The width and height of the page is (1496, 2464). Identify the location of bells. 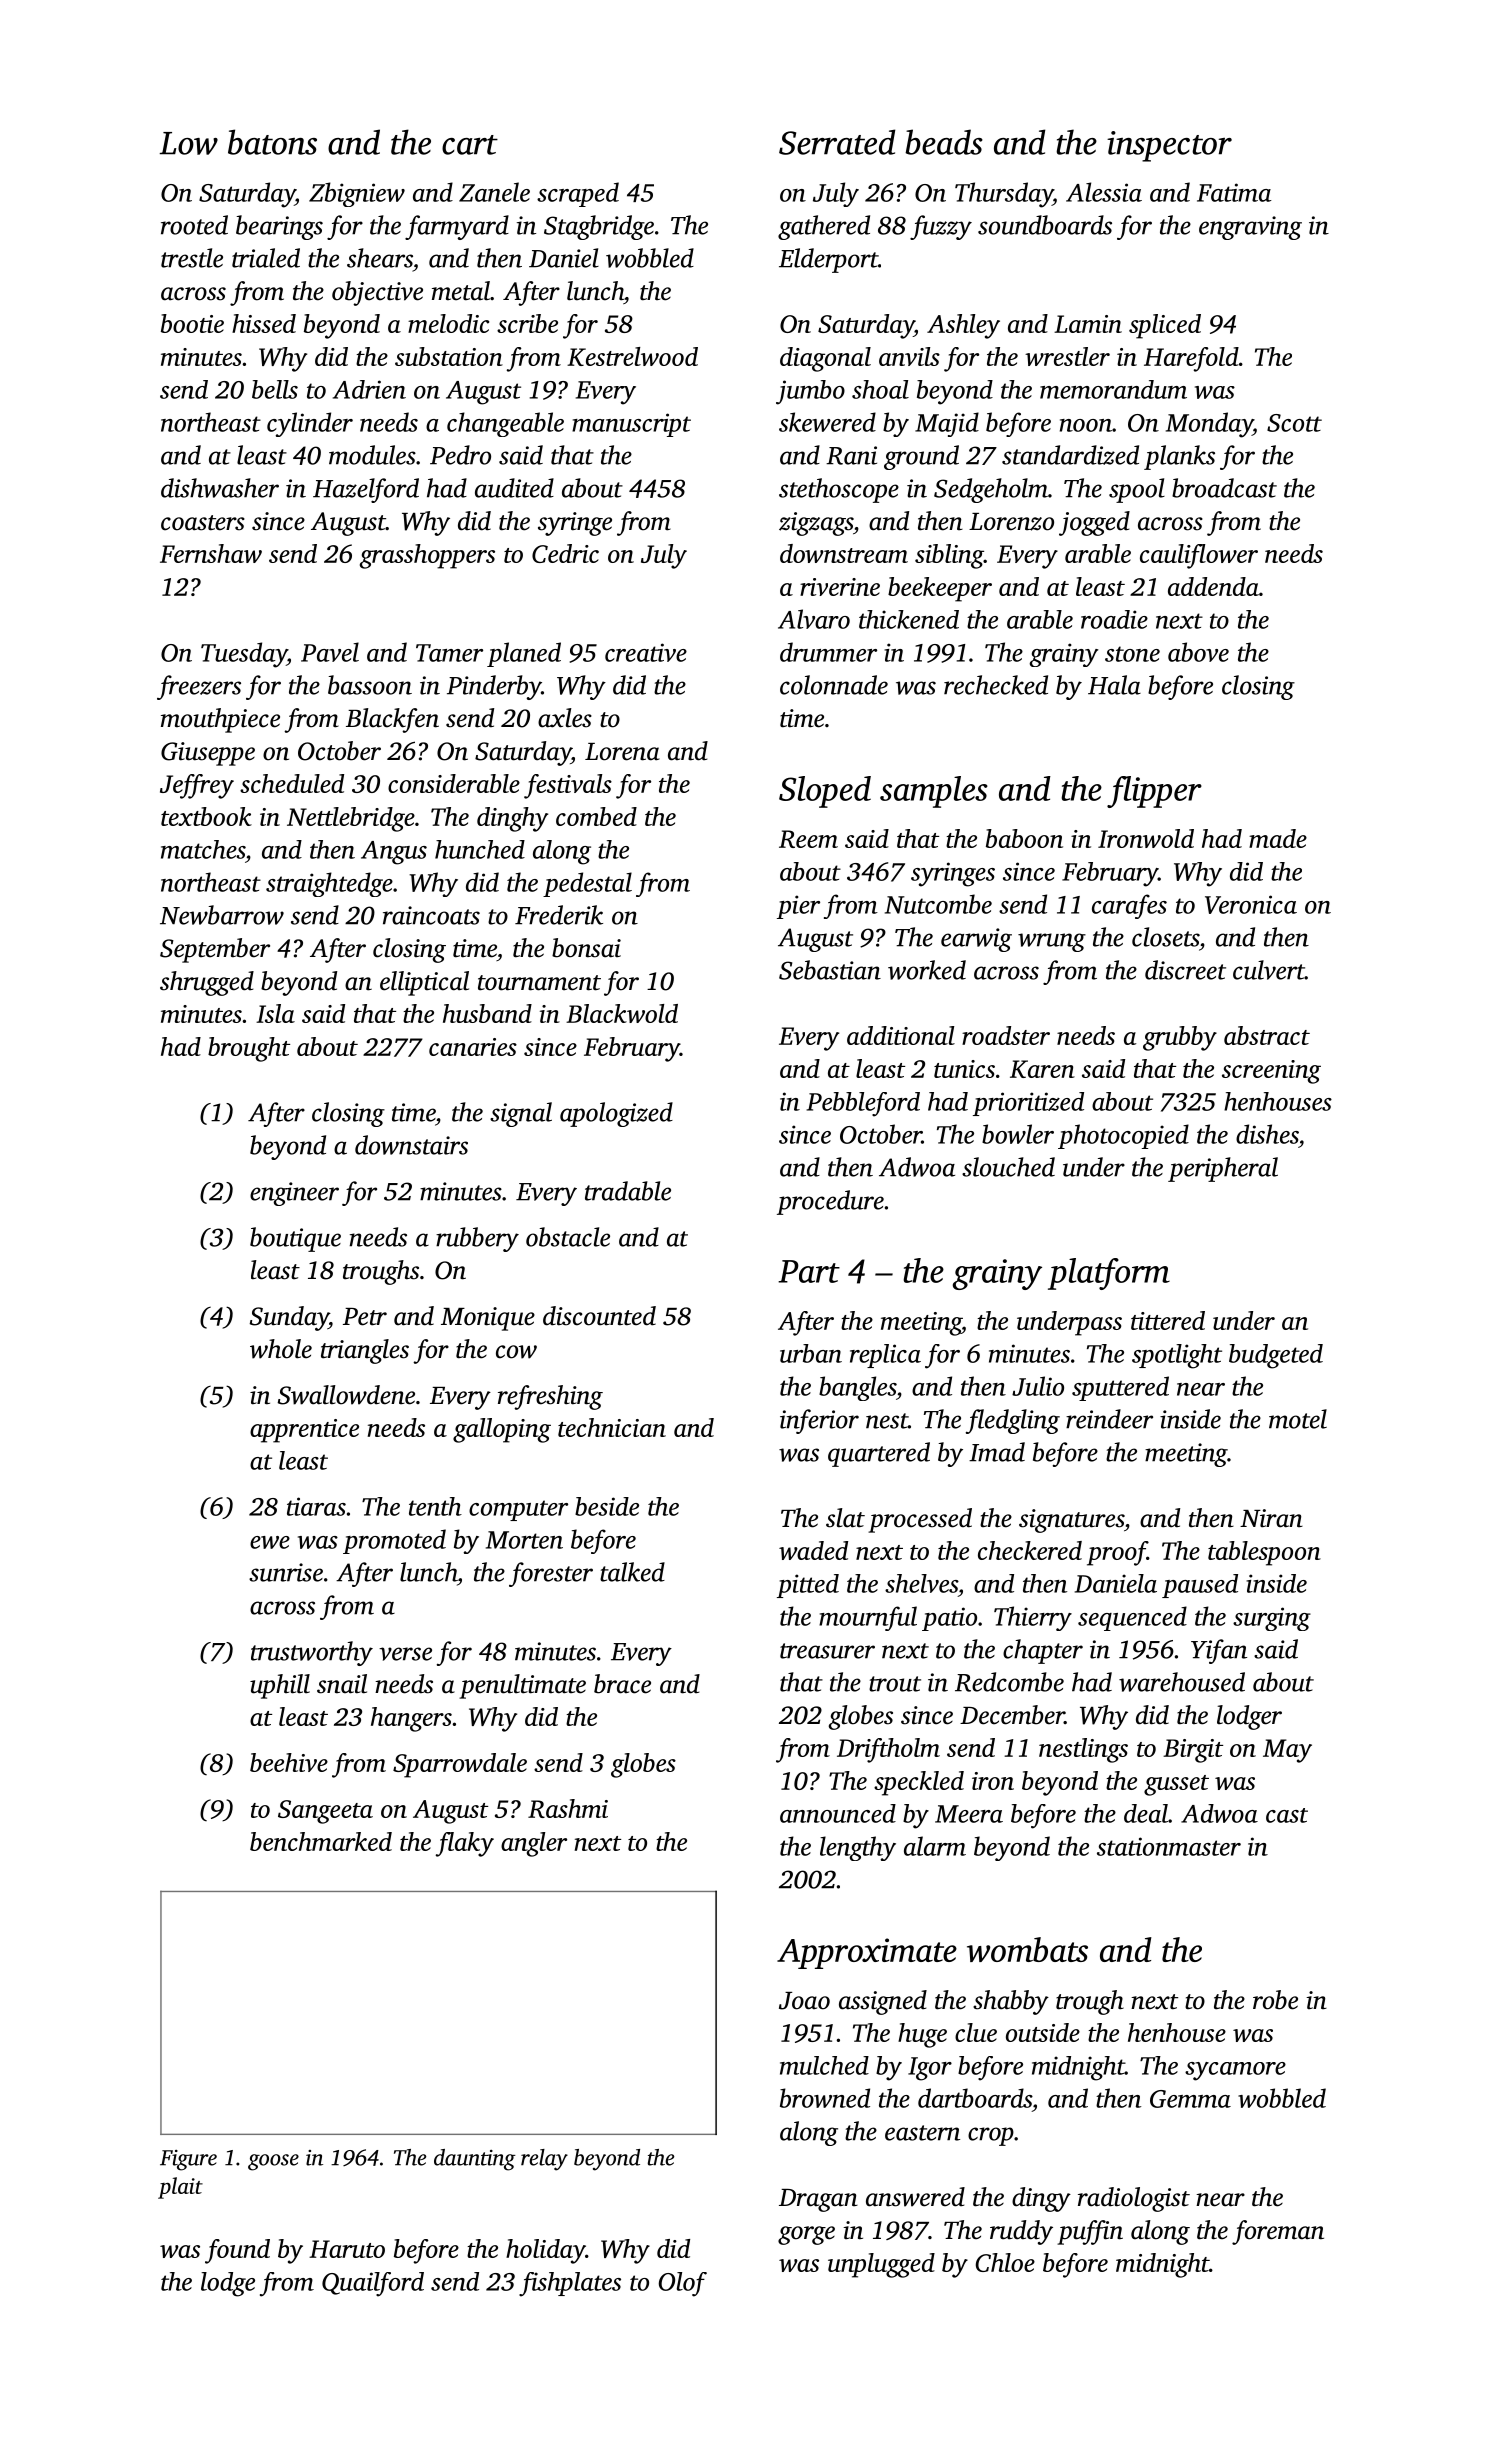
(275, 389).
